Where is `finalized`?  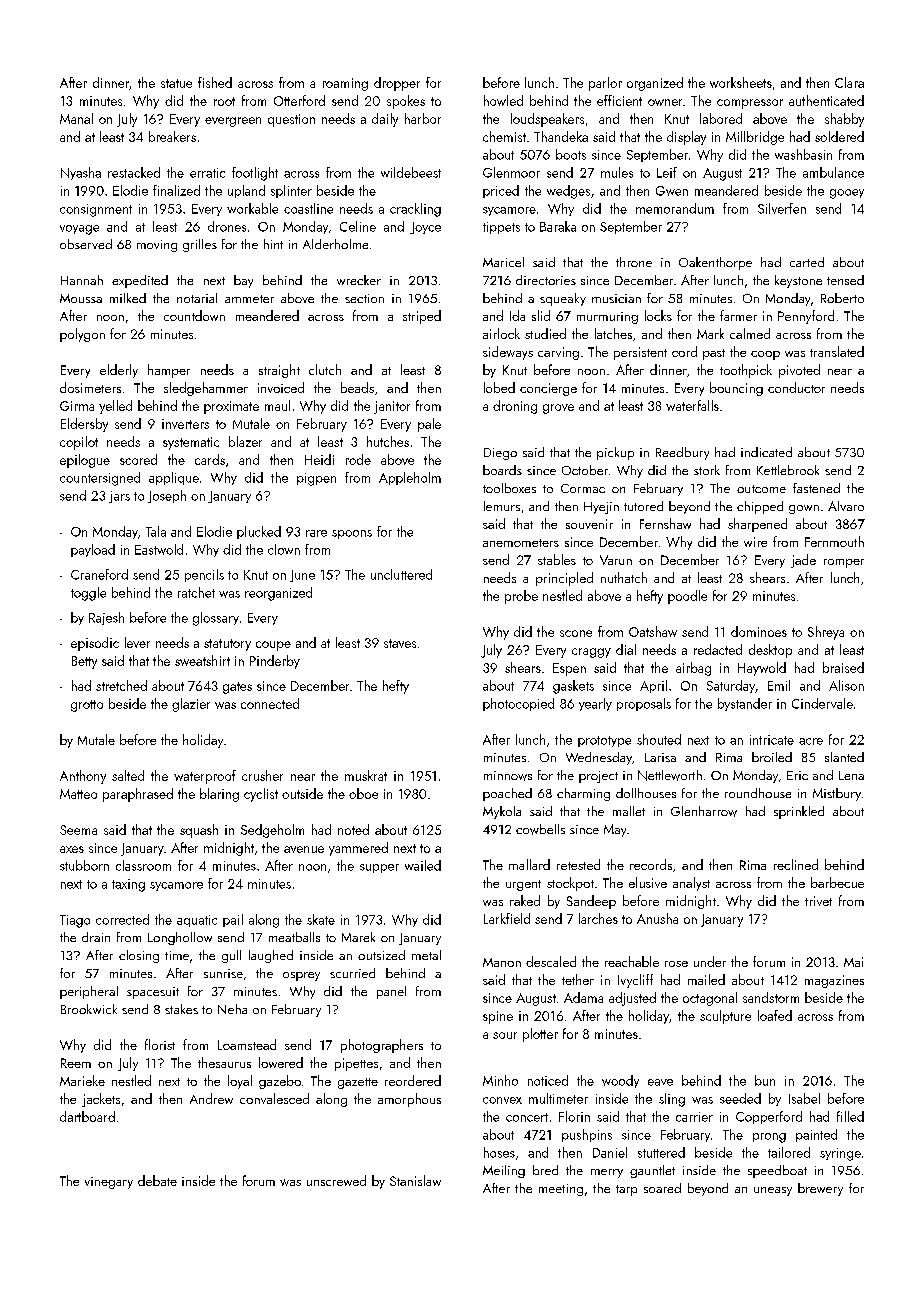 finalized is located at coordinates (176, 190).
